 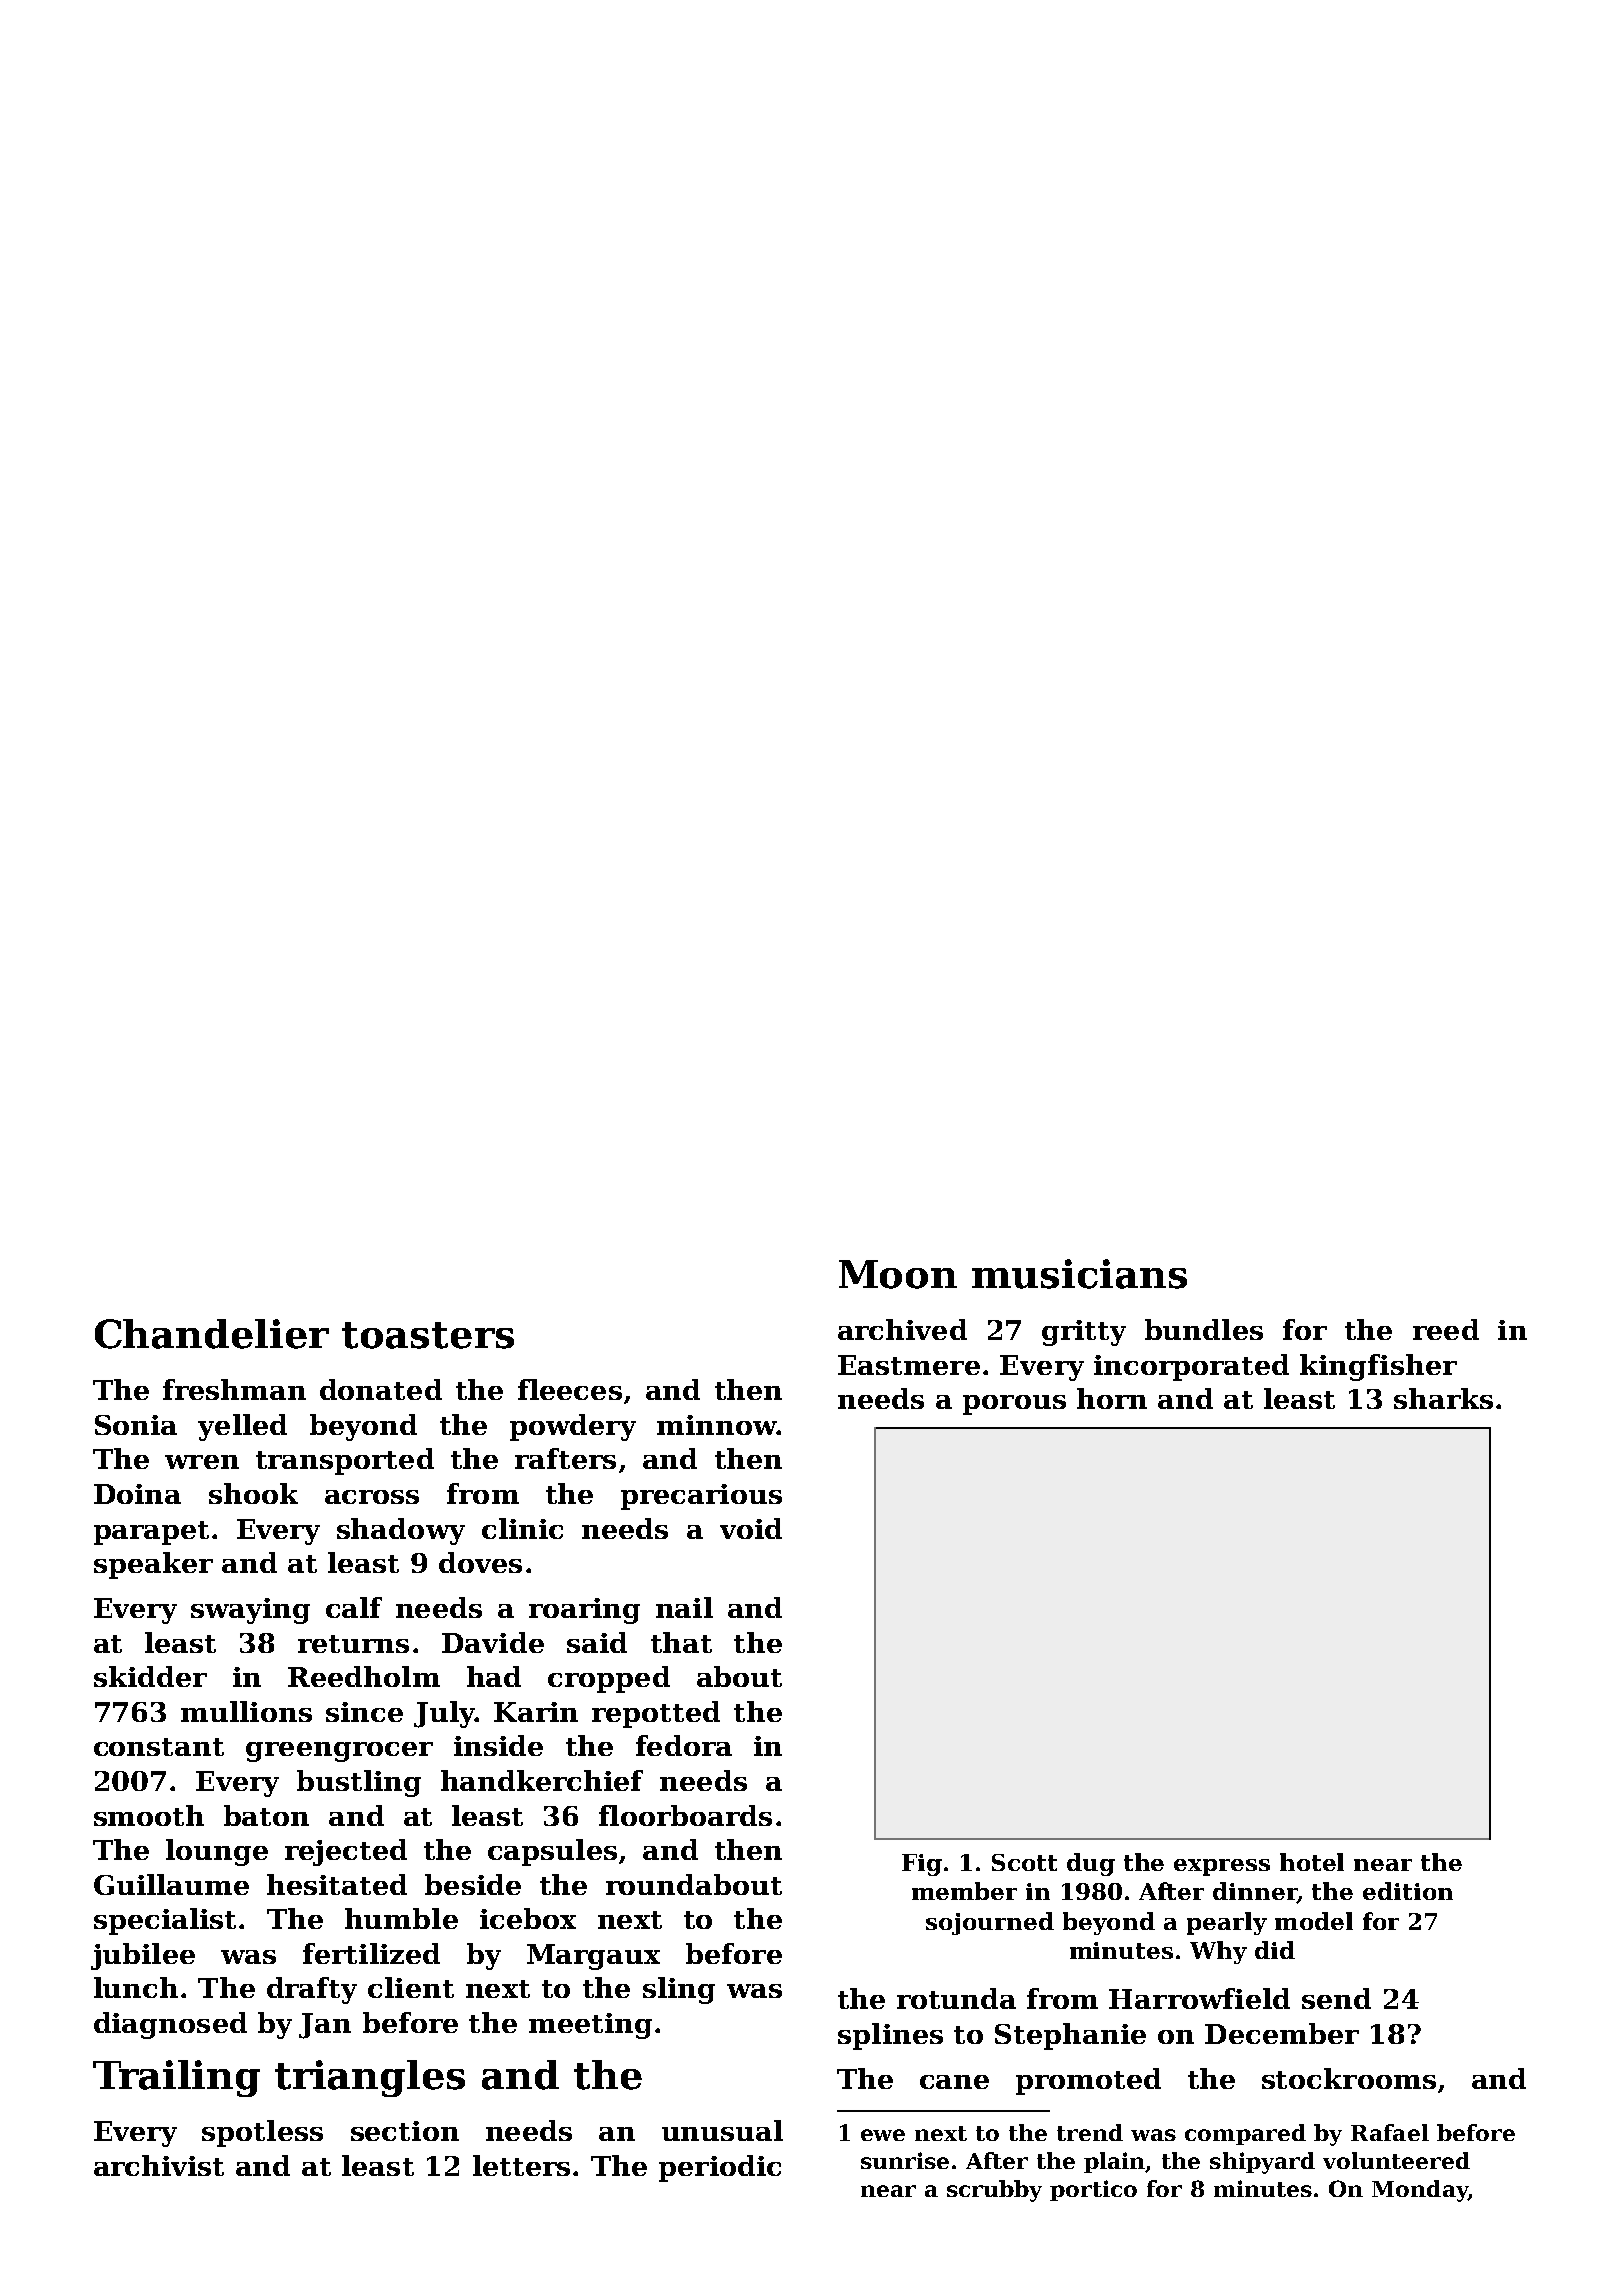 I want to click on sharks, so click(x=1443, y=1398).
